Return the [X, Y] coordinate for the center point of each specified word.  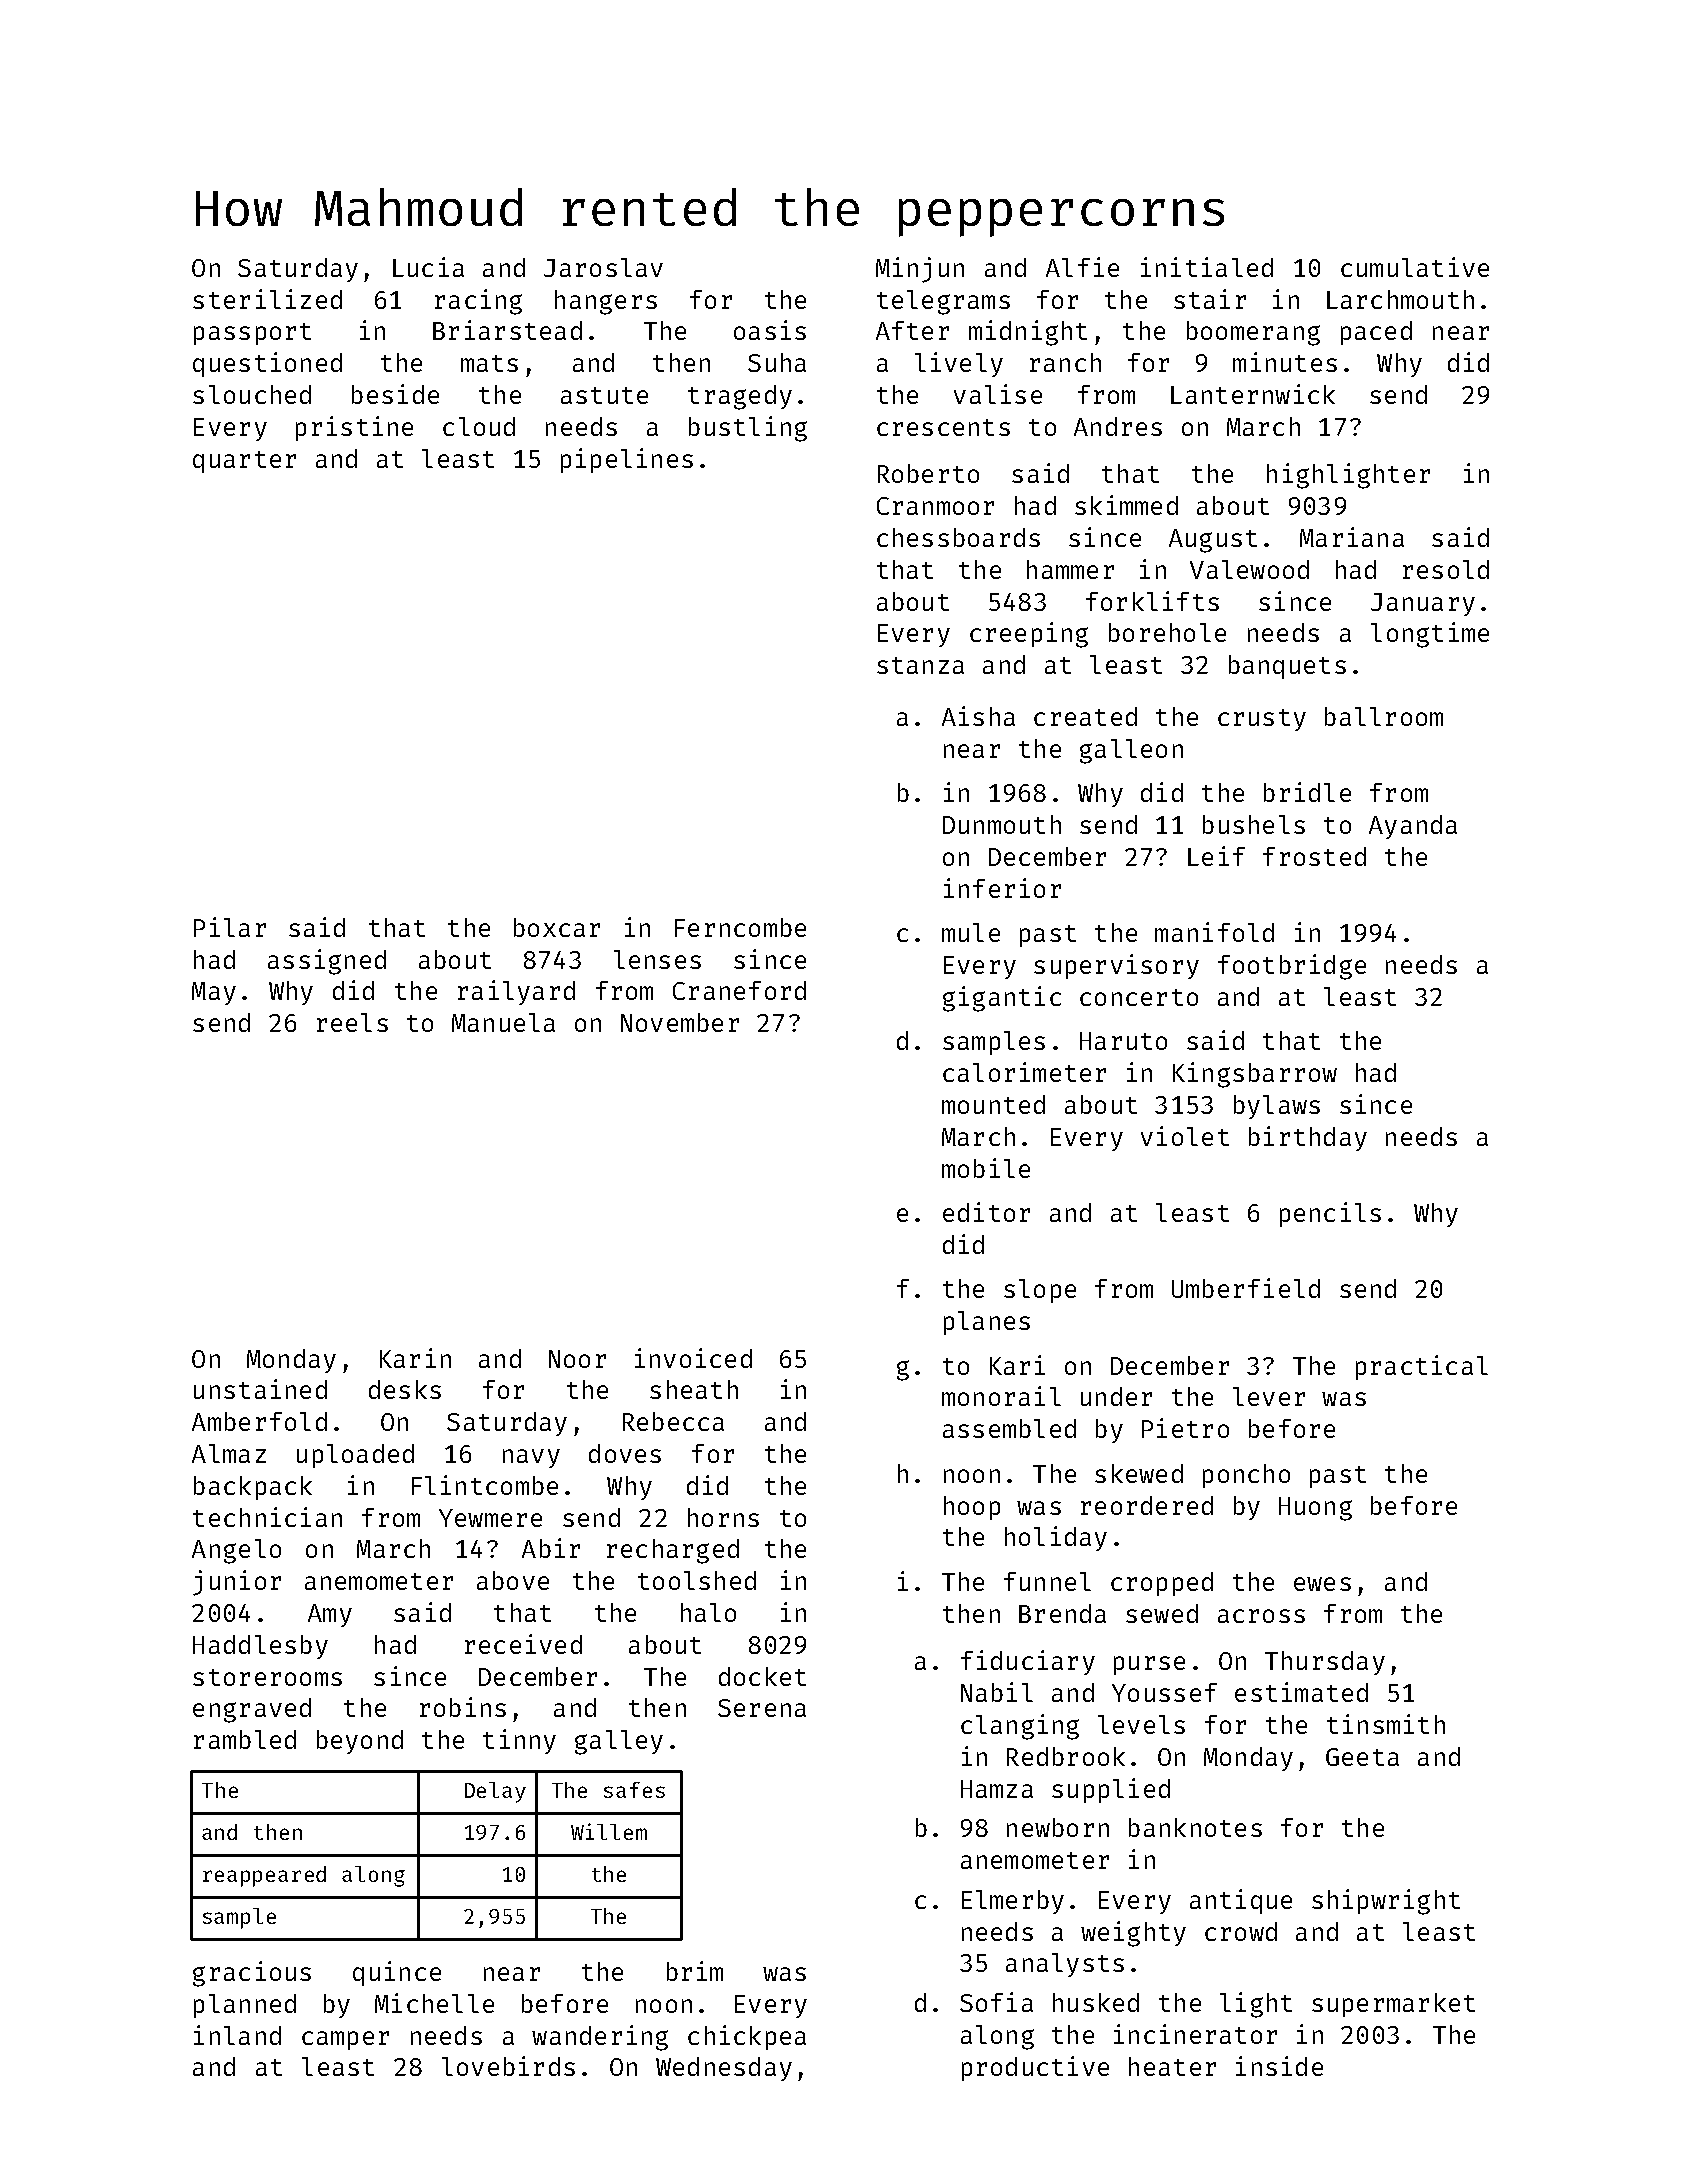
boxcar [557, 927]
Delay [495, 1792]
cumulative [1415, 267]
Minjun [920, 270]
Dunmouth [1002, 824]
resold [1446, 569]
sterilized [267, 299]
